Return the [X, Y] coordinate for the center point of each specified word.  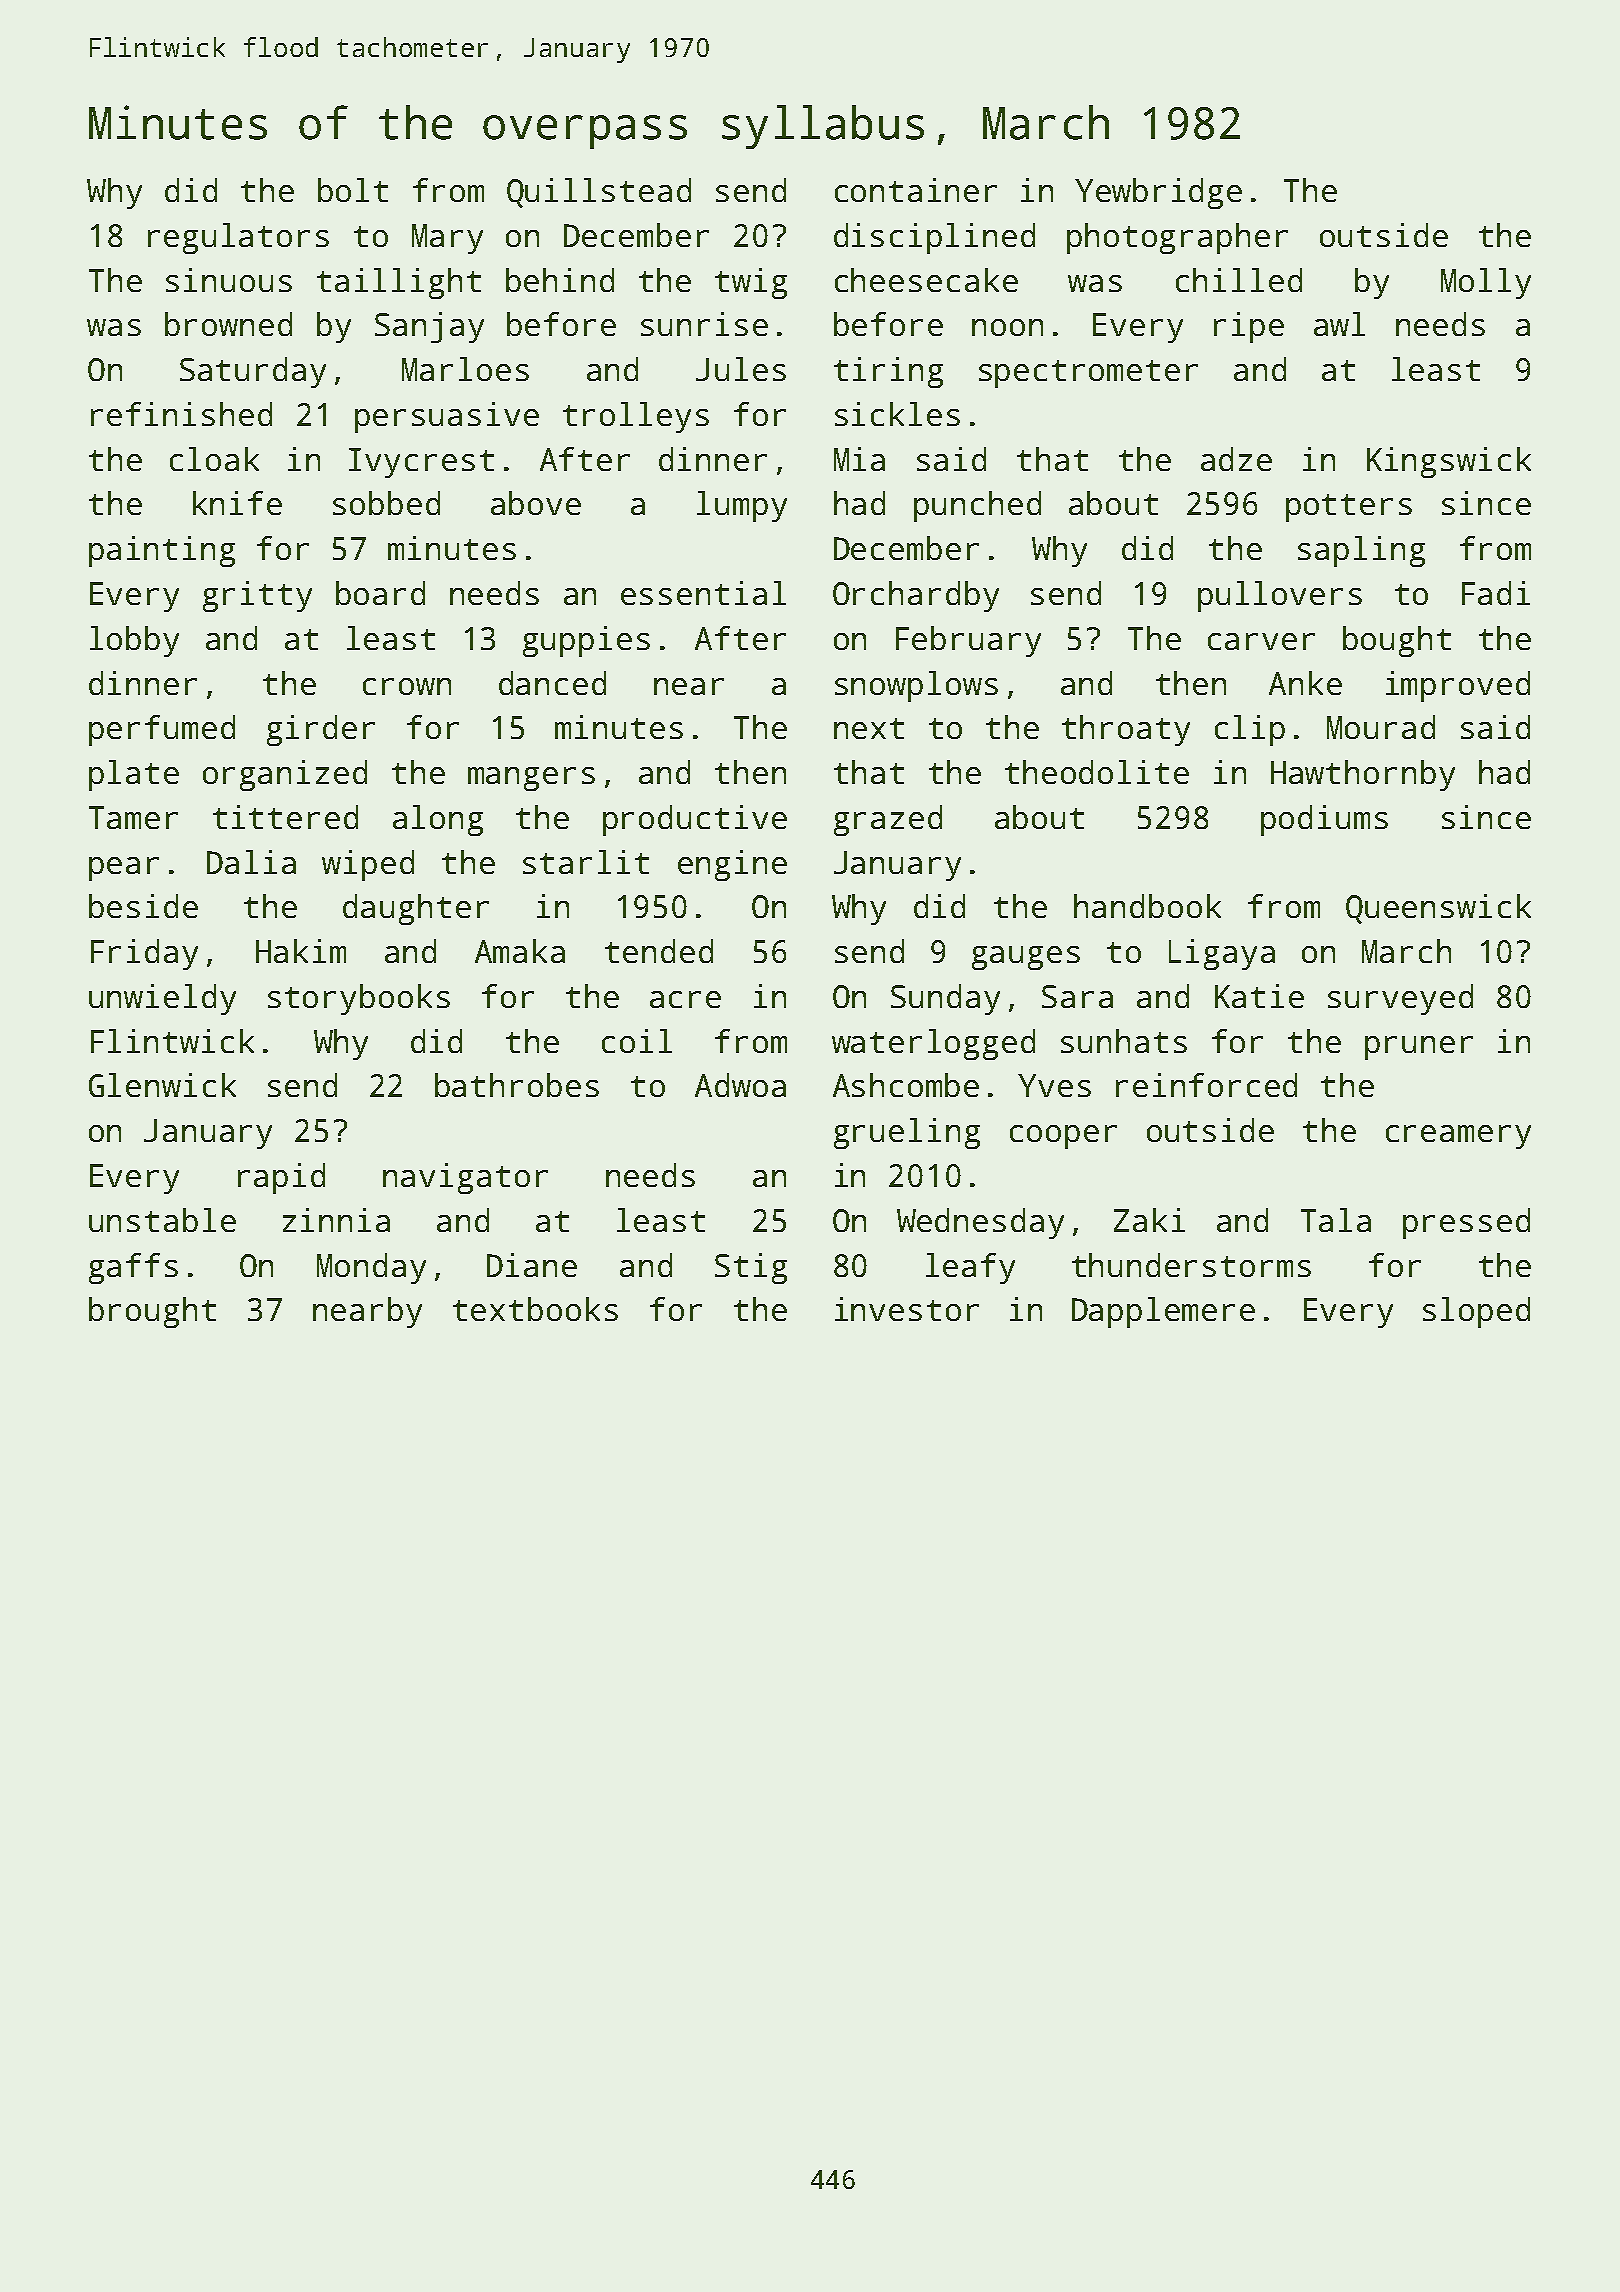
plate [134, 775]
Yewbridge [1158, 193]
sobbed [386, 503]
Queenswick [1438, 909]
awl [1339, 324]
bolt [353, 190]
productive [695, 820]
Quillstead [599, 193]
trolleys [636, 417]
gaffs [133, 1268]
